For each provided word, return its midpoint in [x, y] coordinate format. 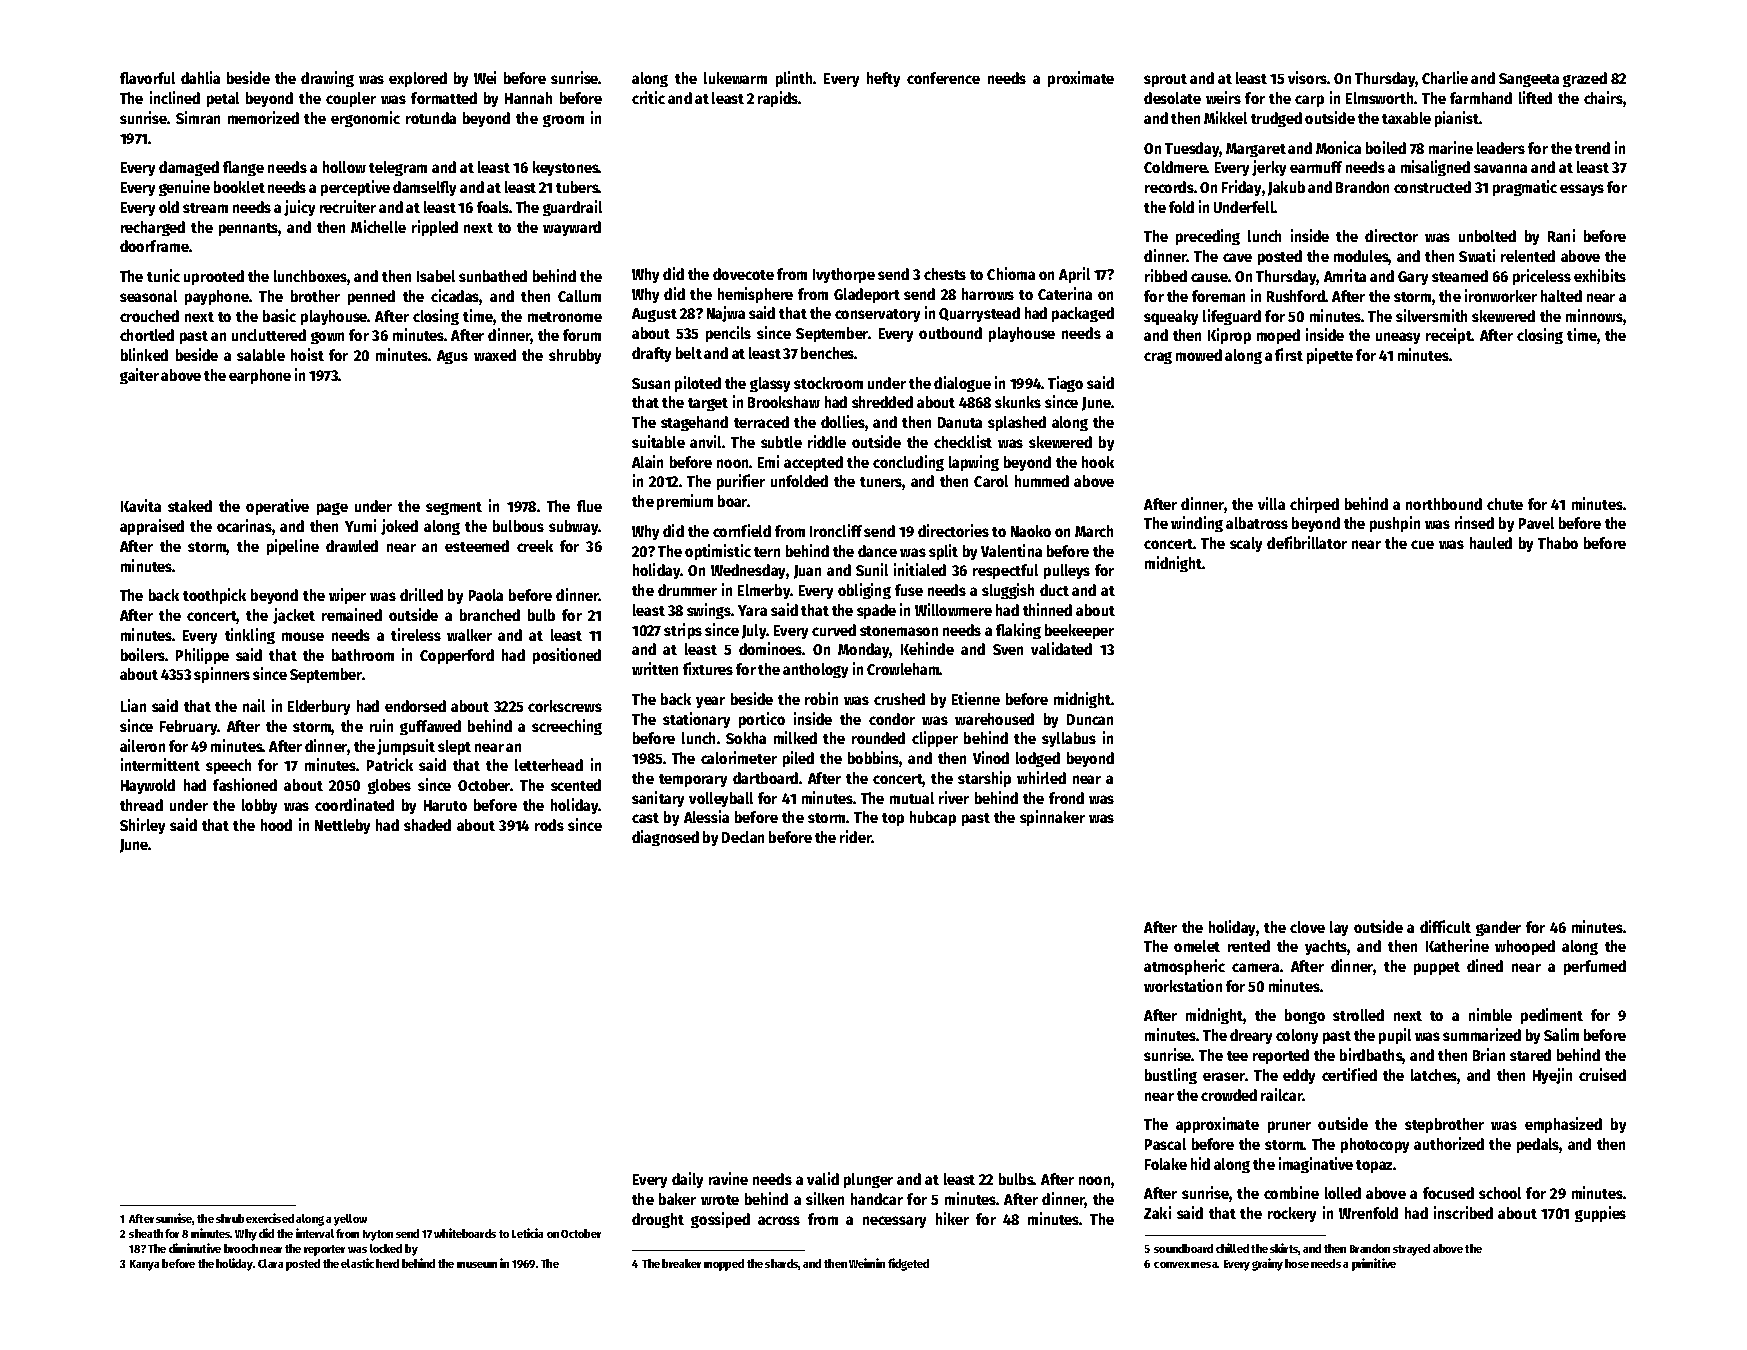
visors [1308, 77]
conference [943, 78]
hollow [344, 167]
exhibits [1600, 275]
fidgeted [908, 1264]
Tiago [1065, 384]
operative [277, 507]
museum [477, 1265]
